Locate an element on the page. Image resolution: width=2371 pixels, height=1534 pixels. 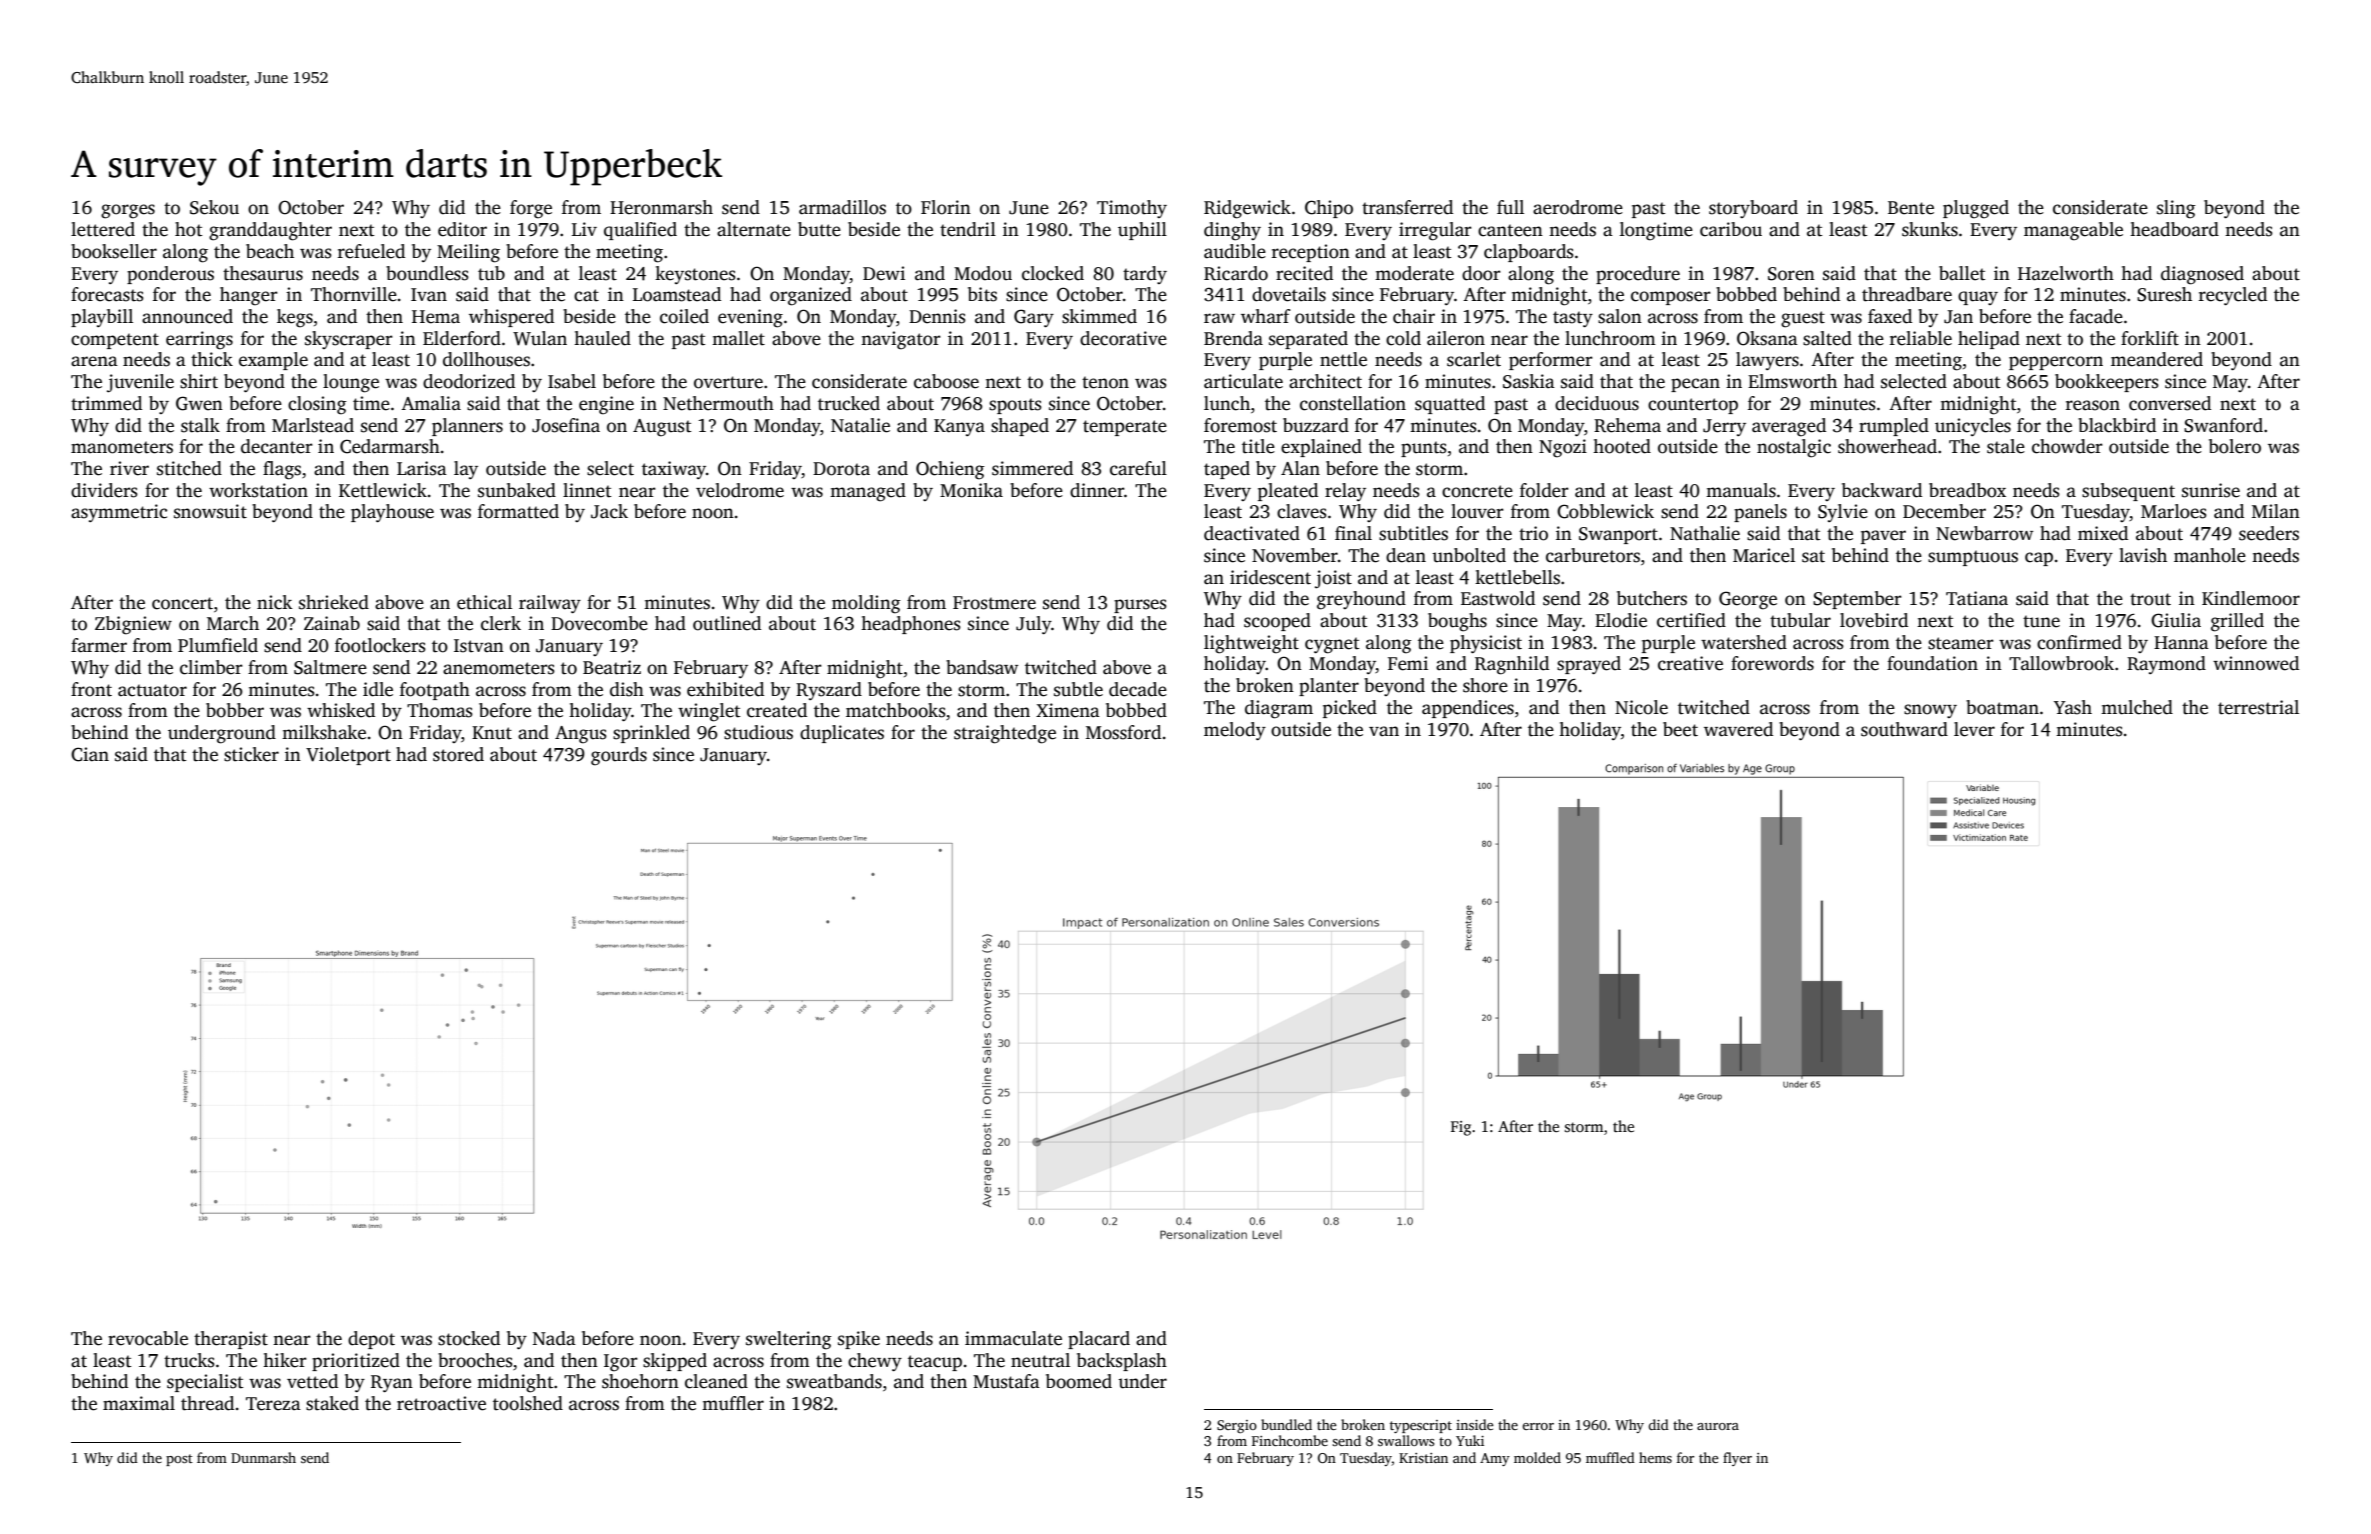
forklift is located at coordinates (2150, 338).
